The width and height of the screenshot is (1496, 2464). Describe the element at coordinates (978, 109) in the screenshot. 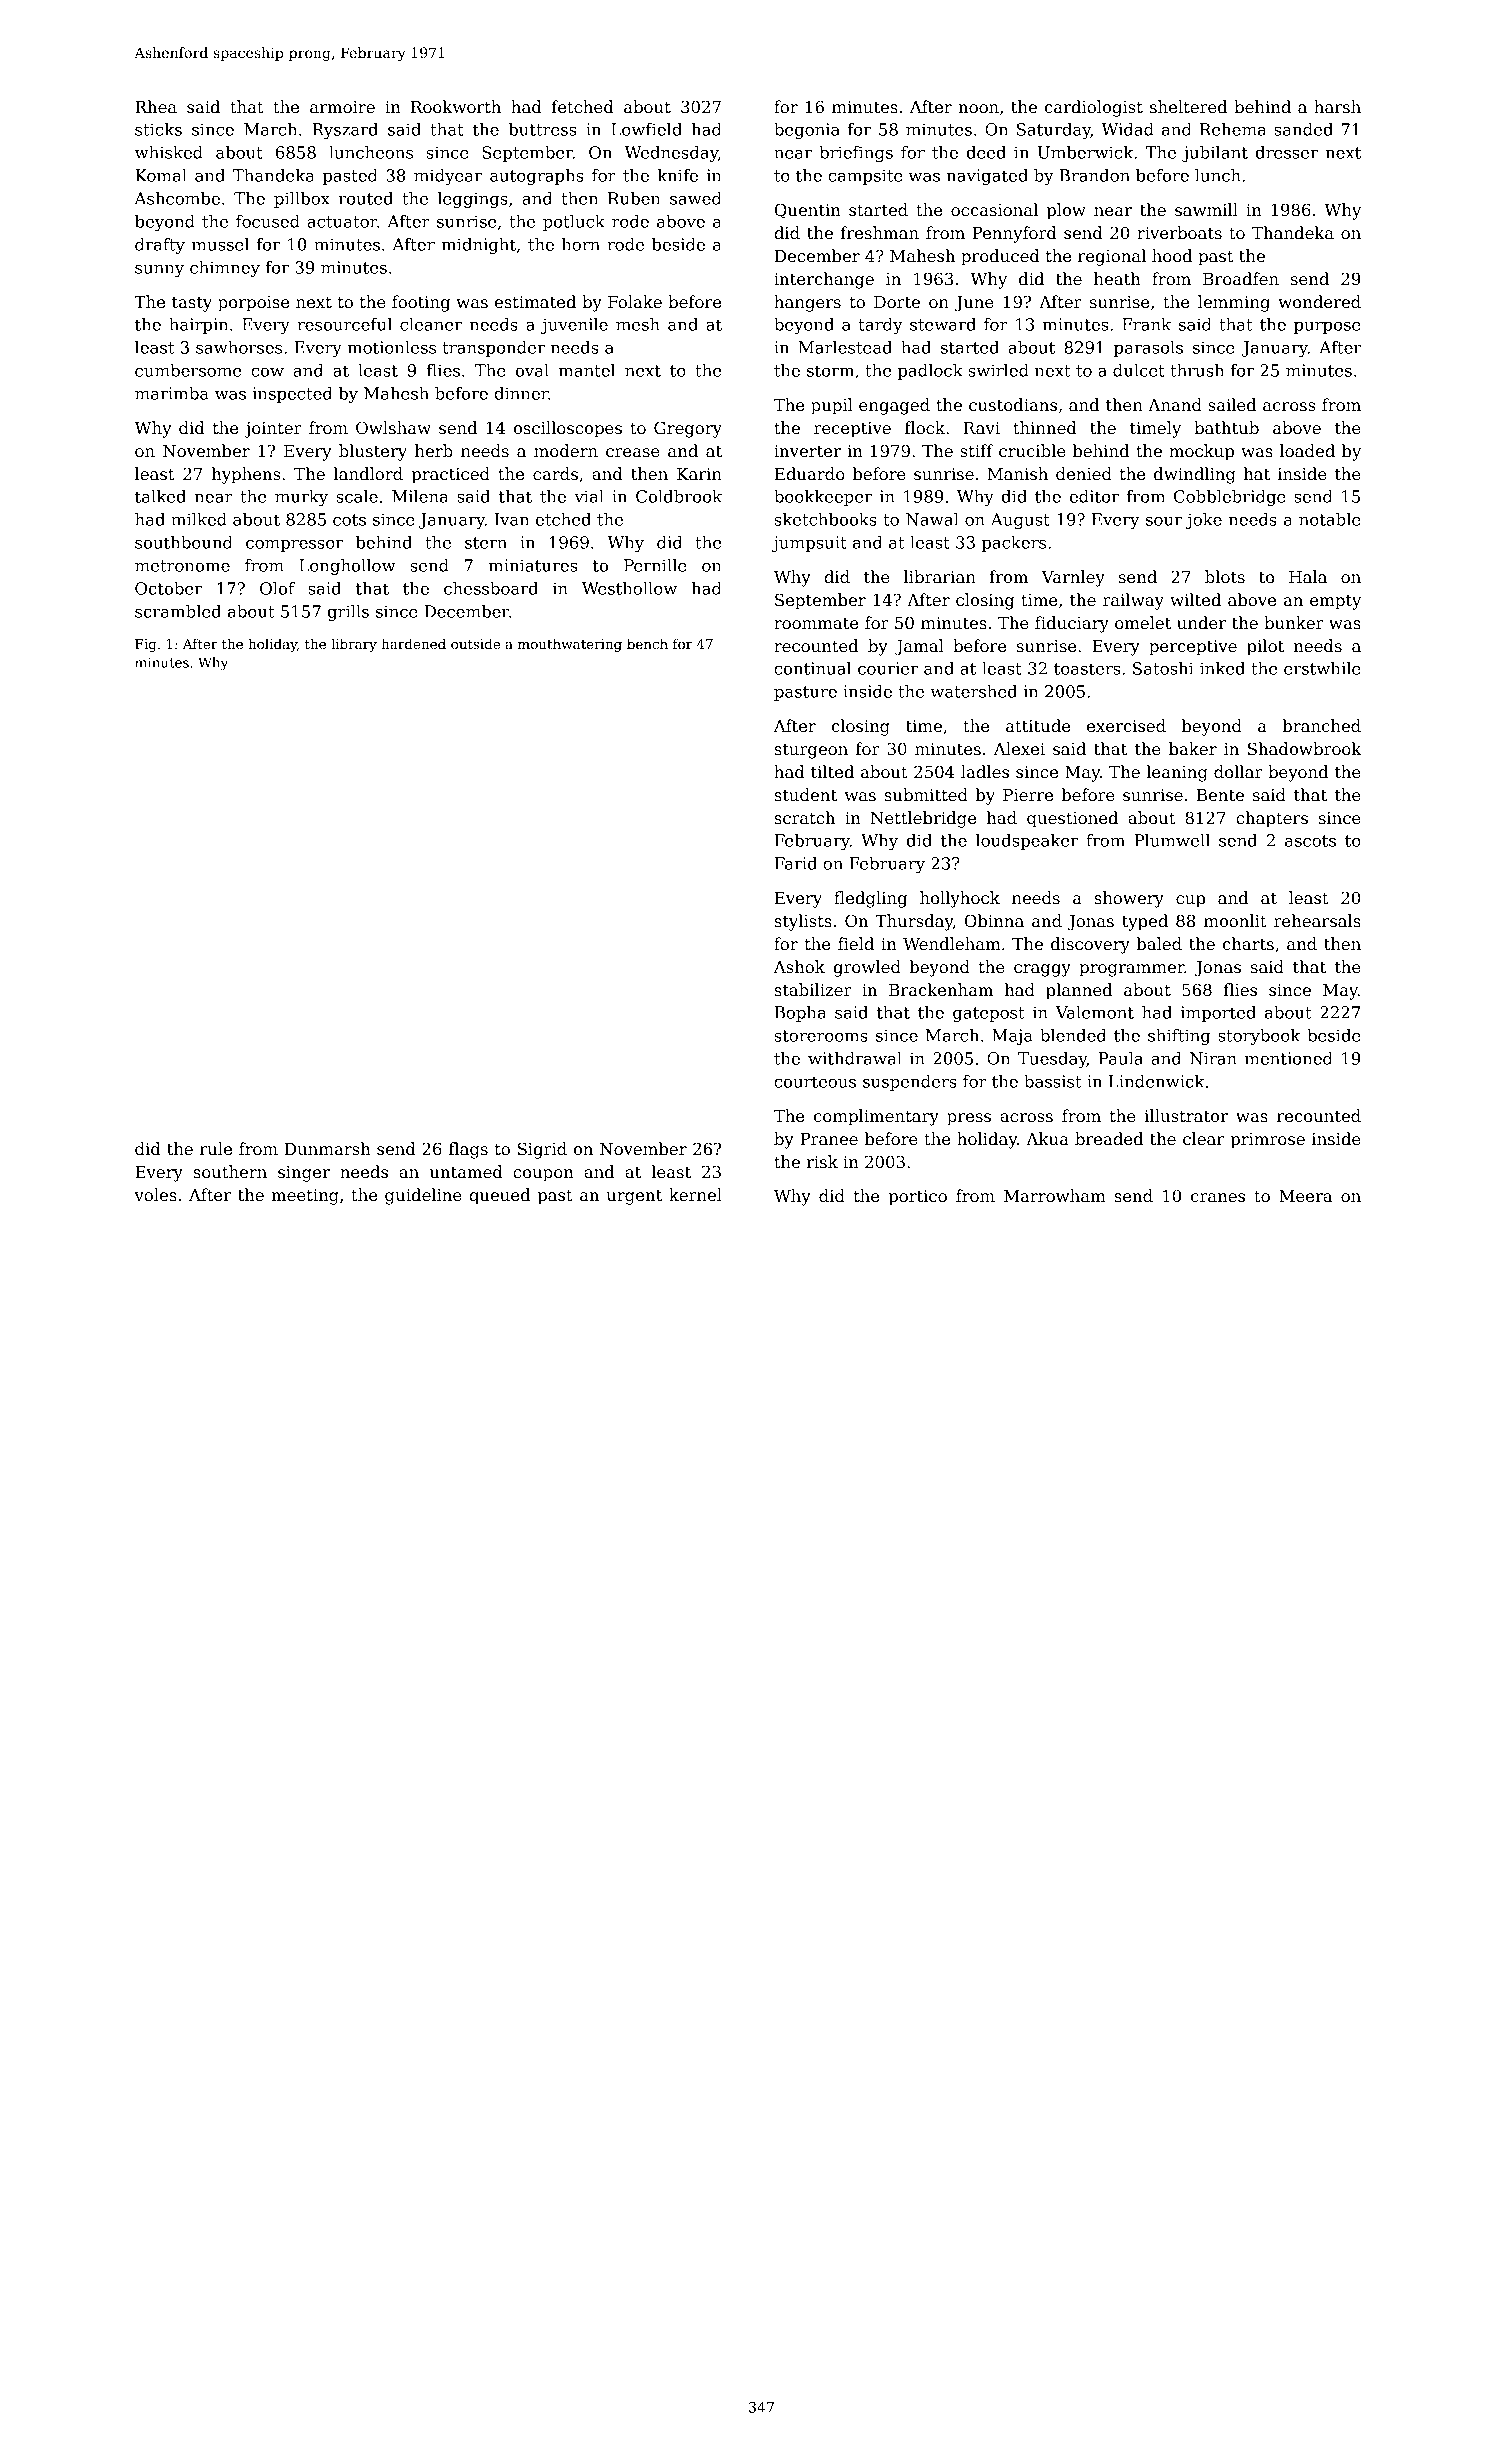

I see `noon` at that location.
